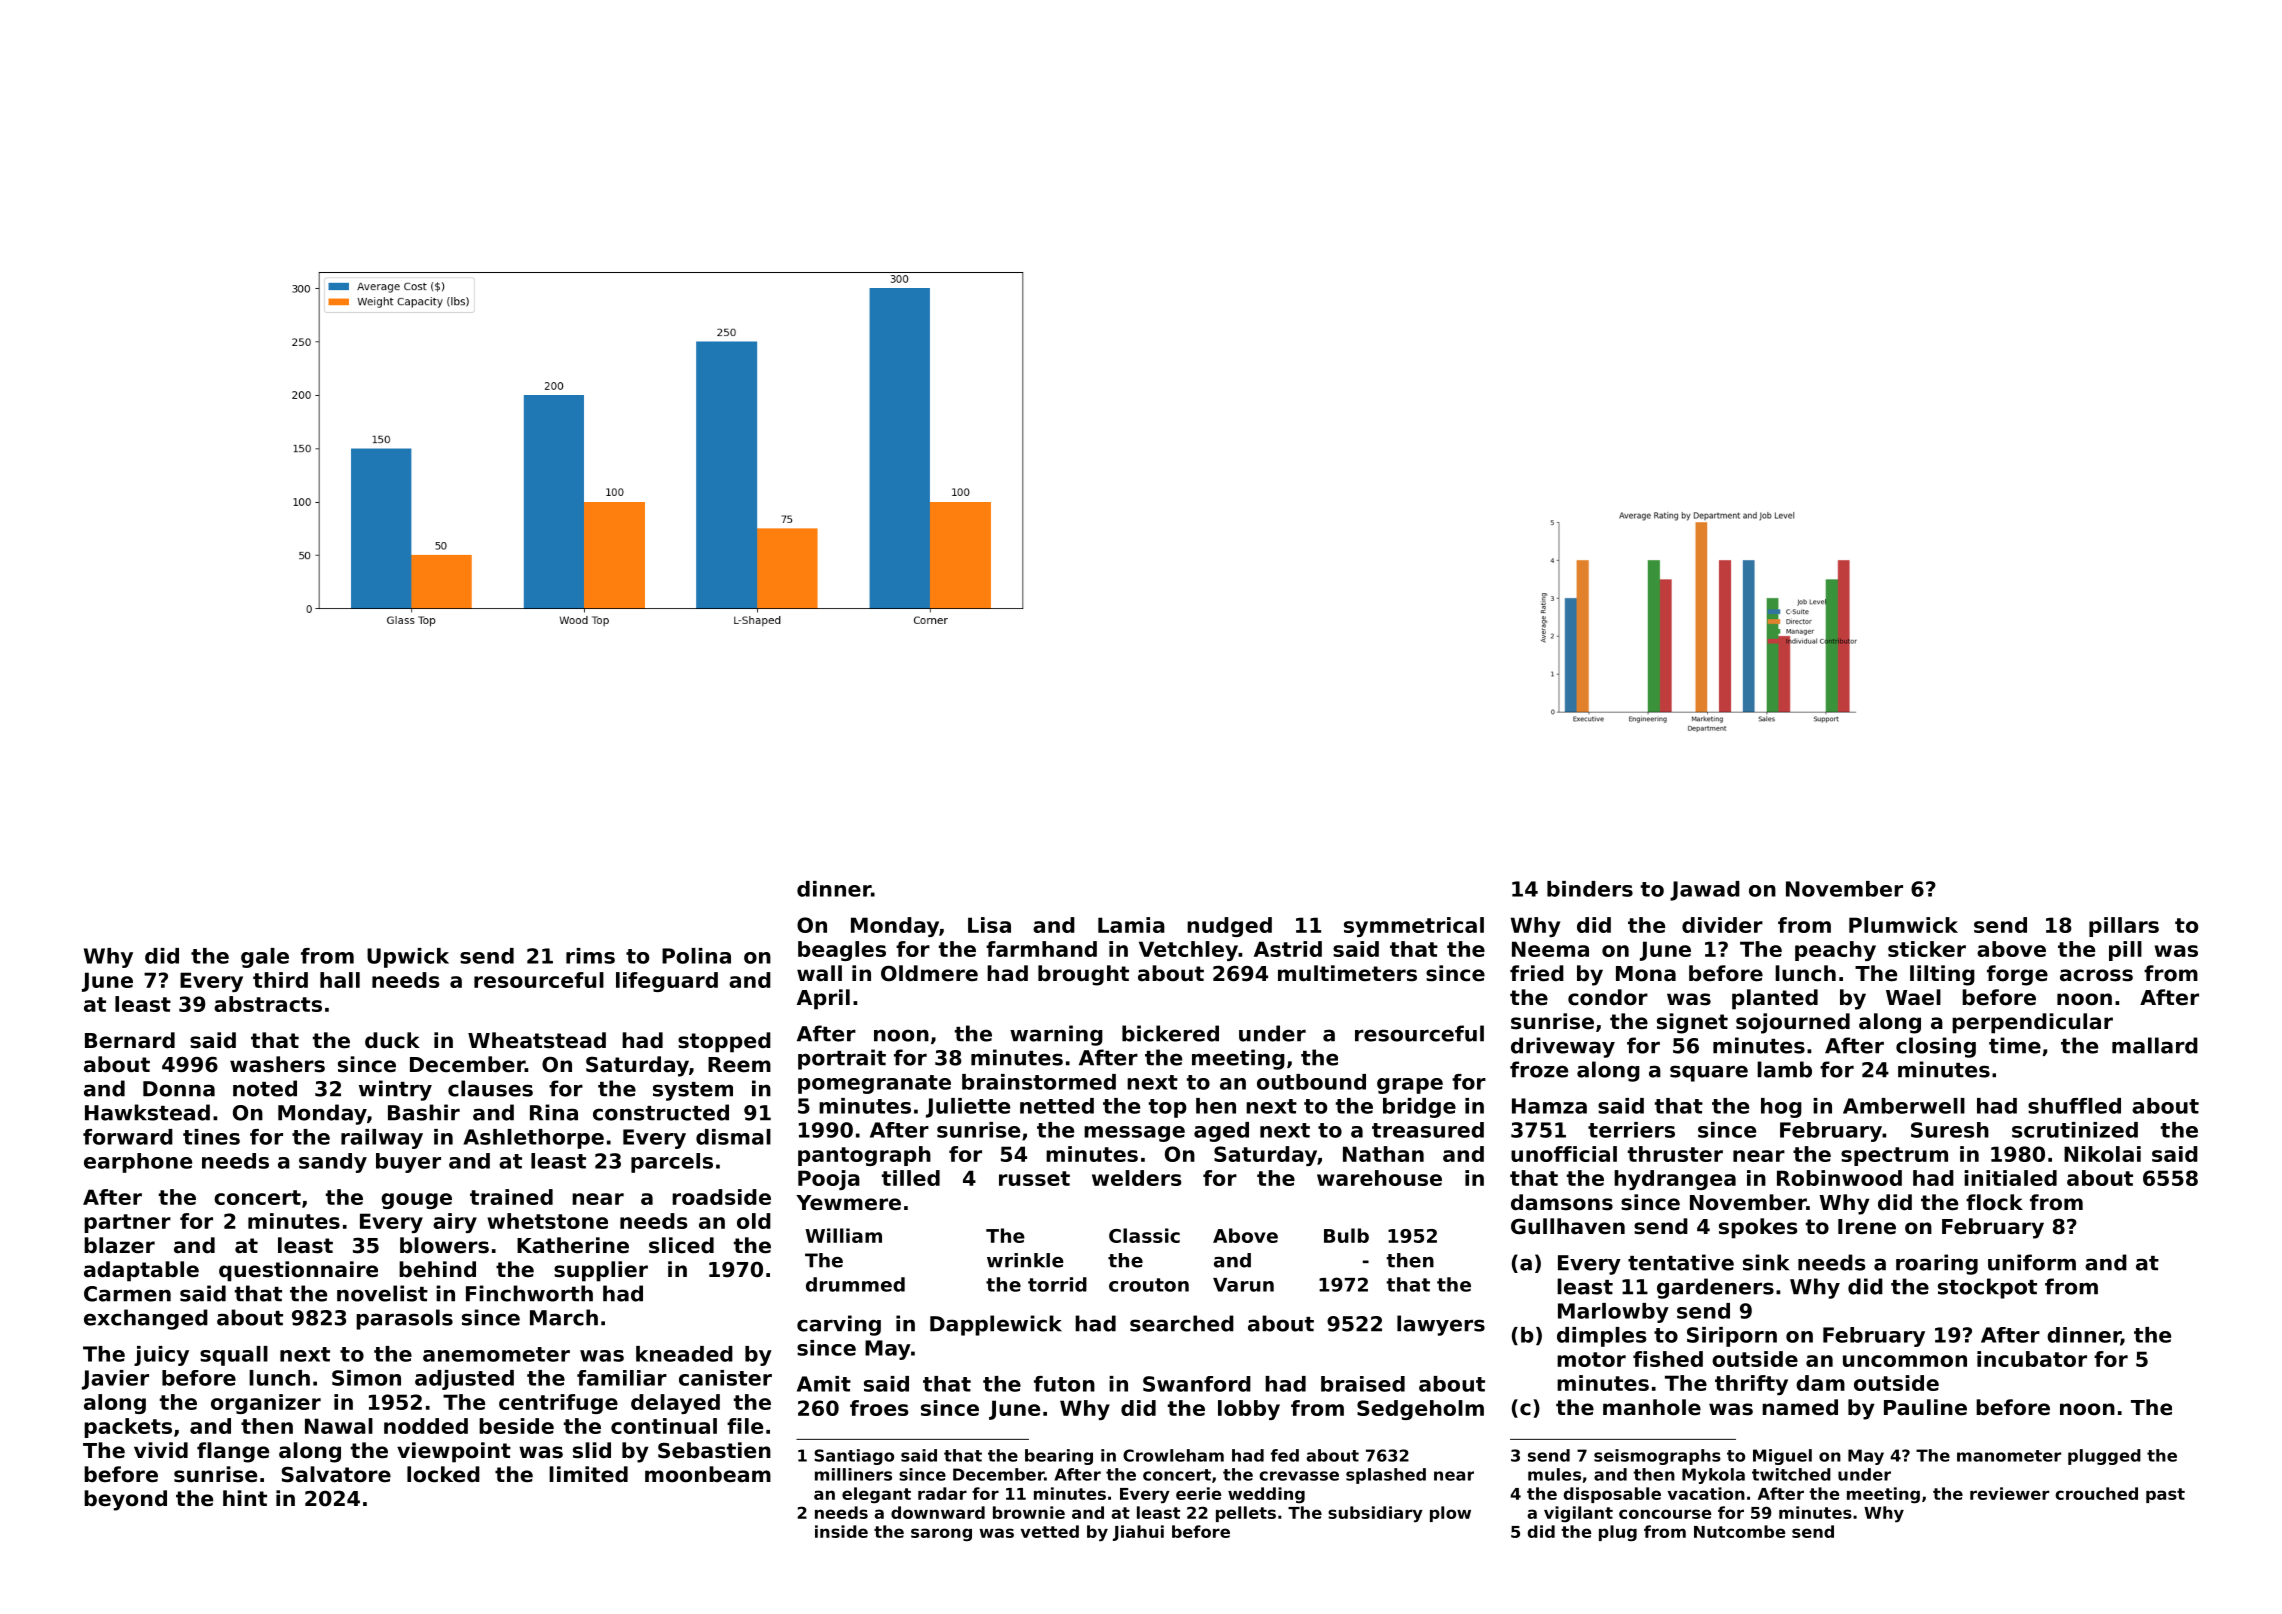 This screenshot has width=2282, height=1614. Describe the element at coordinates (443, 1474) in the screenshot. I see `locked` at that location.
